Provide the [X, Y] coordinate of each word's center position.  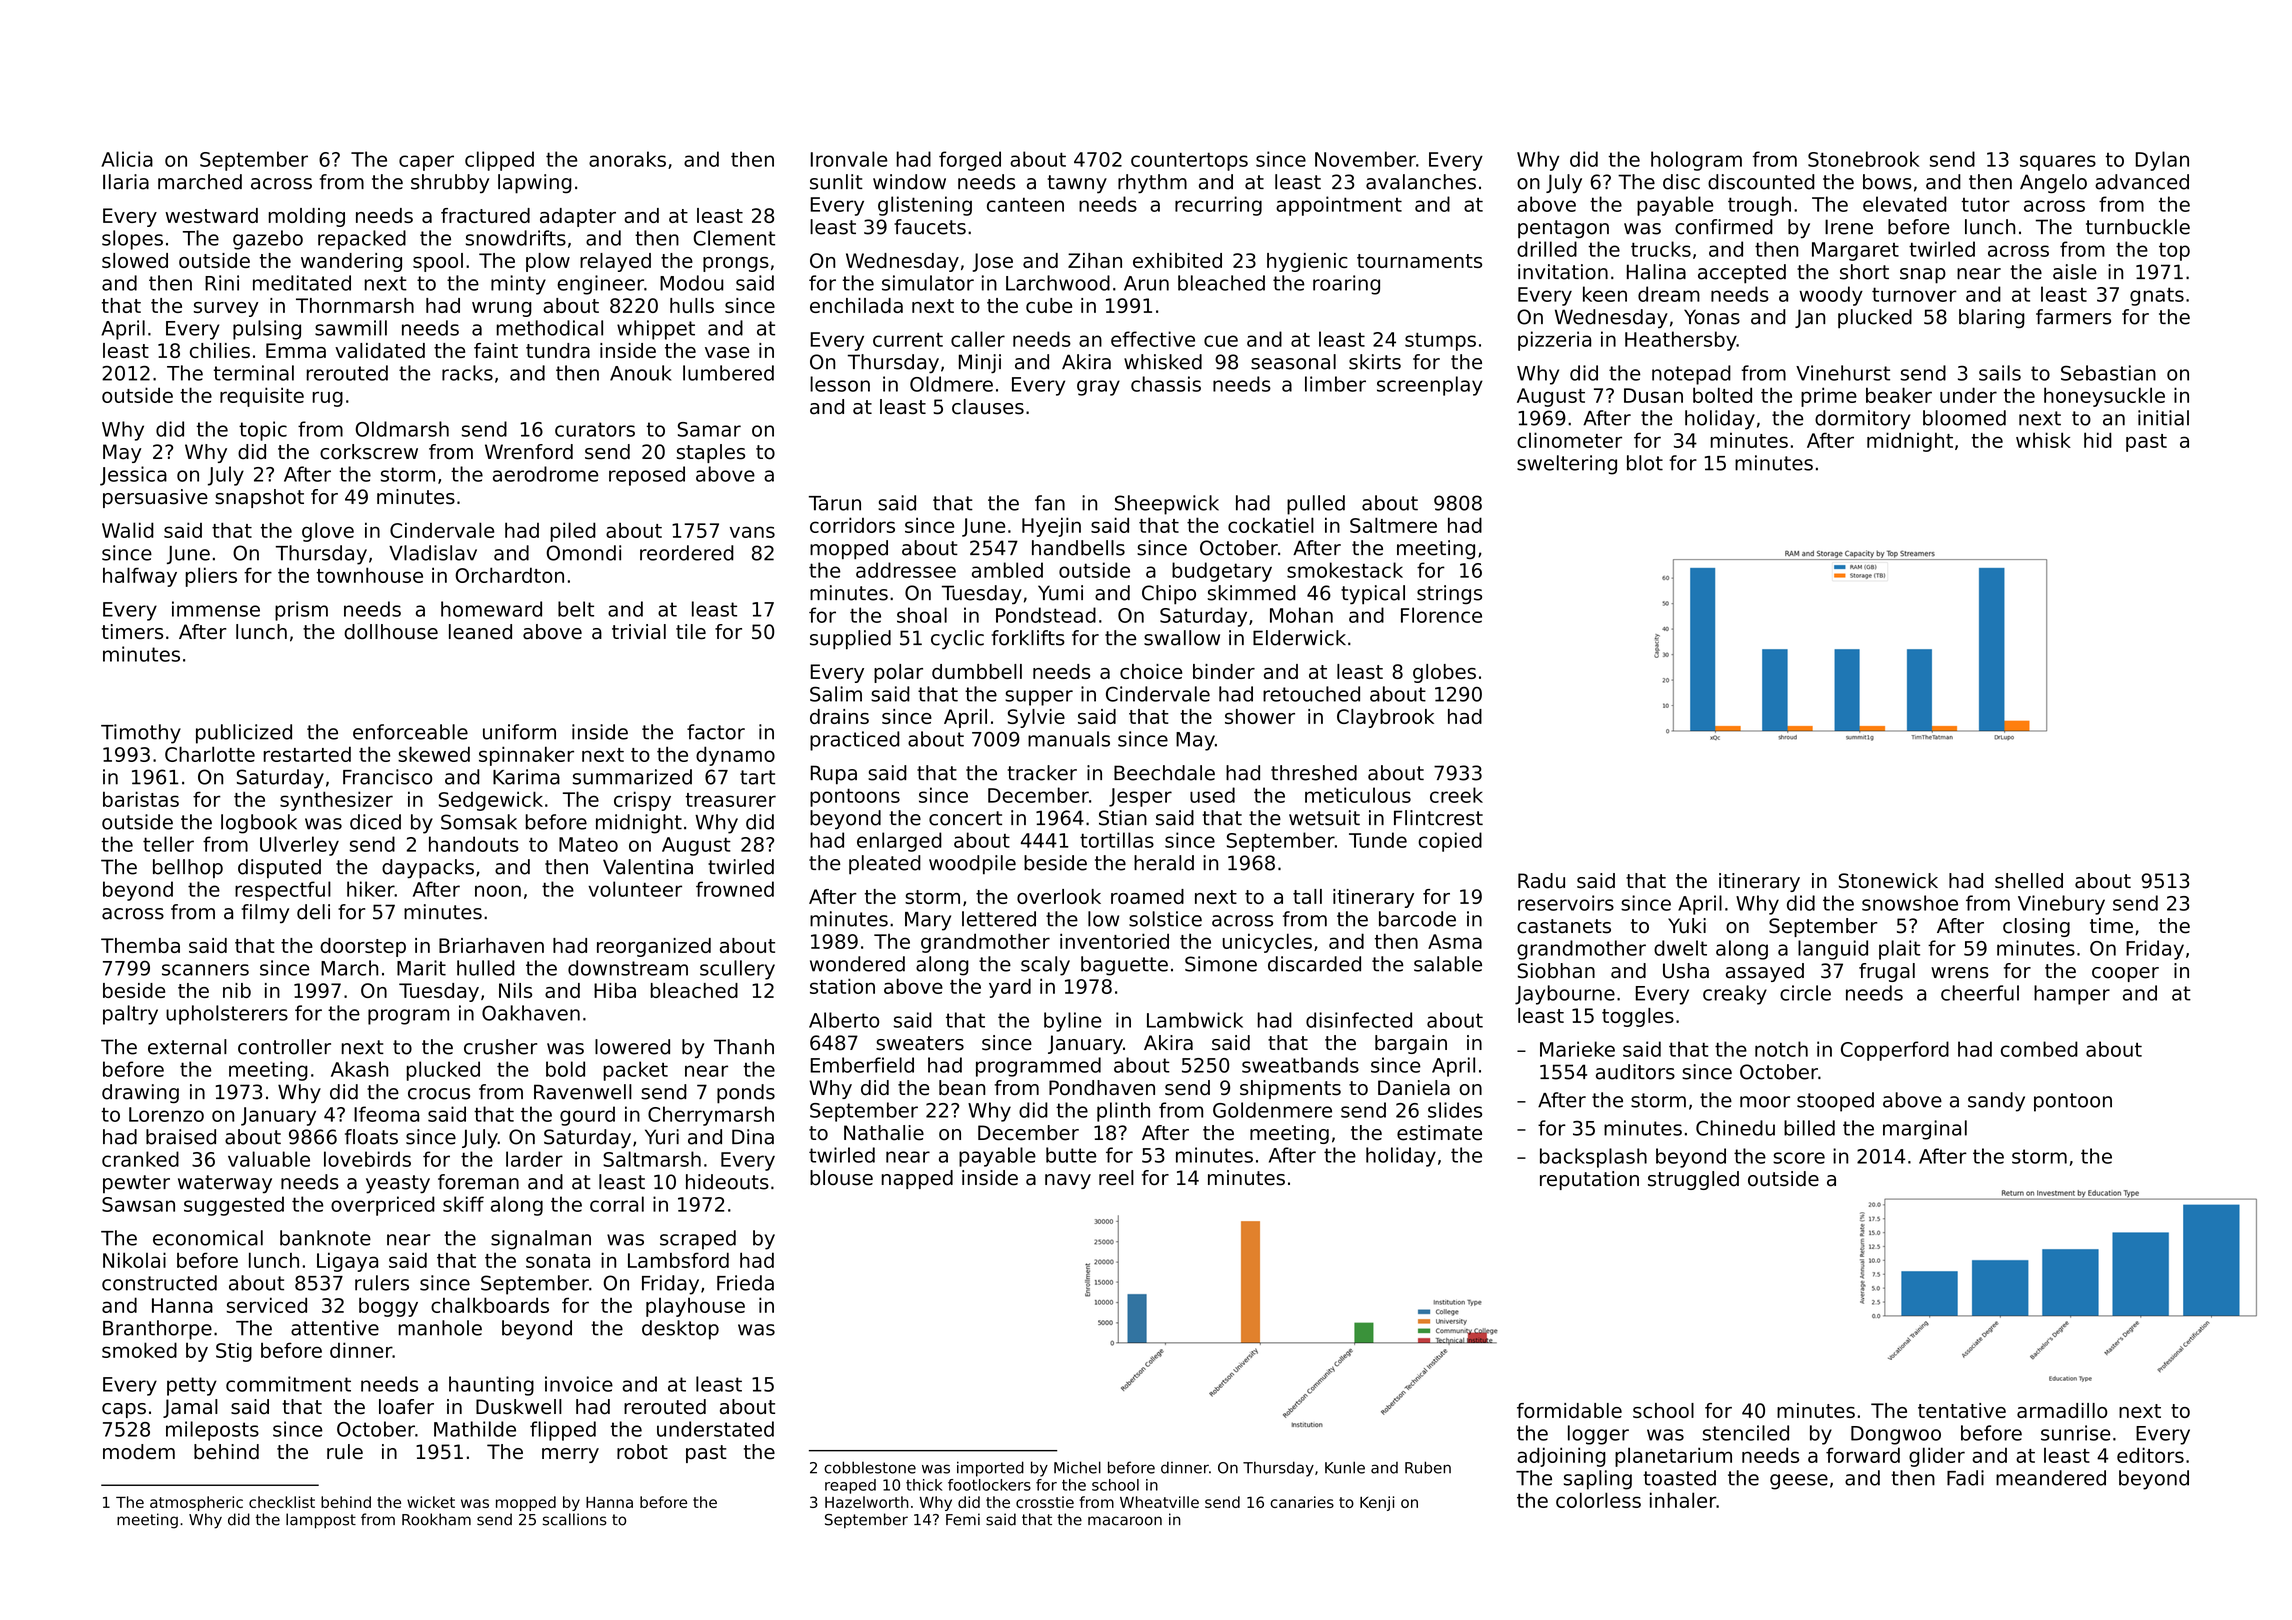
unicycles [1267, 943]
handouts [474, 844]
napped [917, 1179]
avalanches [1421, 182]
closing [2036, 927]
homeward [491, 609]
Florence [1441, 615]
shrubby [450, 183]
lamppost [321, 1521]
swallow [1182, 638]
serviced [267, 1305]
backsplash [1593, 1158]
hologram [1696, 161]
